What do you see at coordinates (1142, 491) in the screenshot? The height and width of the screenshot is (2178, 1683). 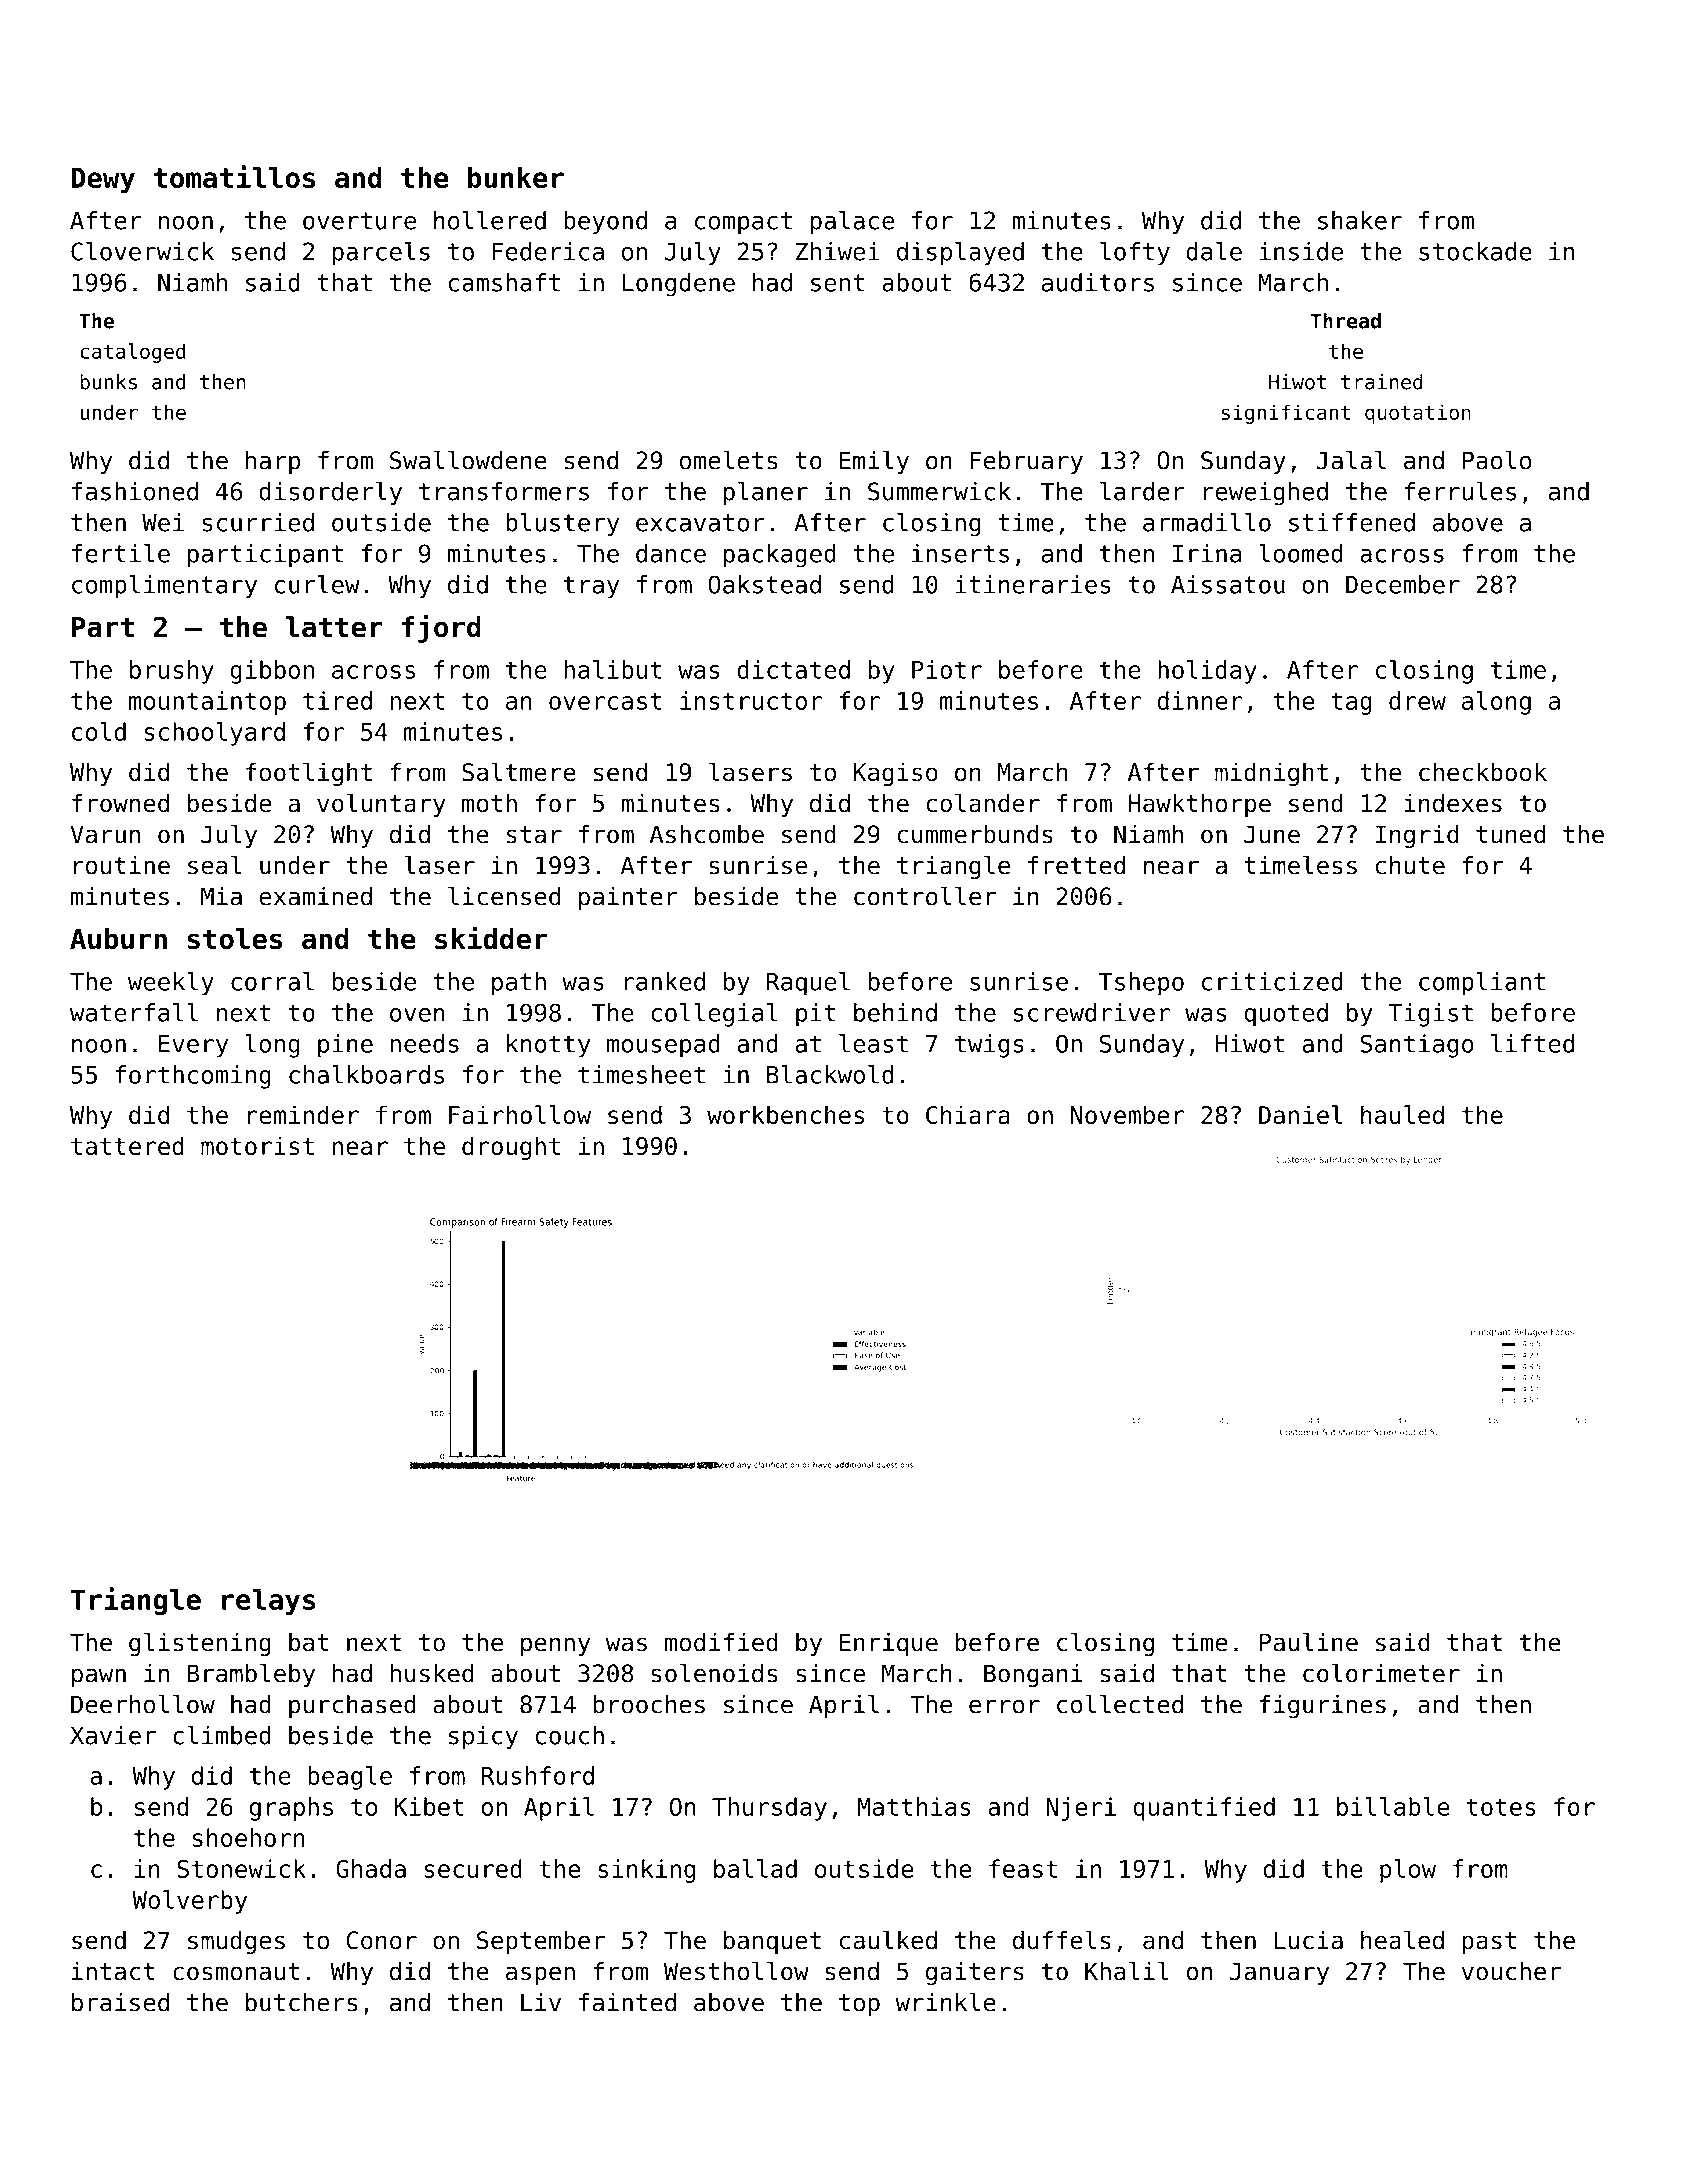 I see `larder` at bounding box center [1142, 491].
